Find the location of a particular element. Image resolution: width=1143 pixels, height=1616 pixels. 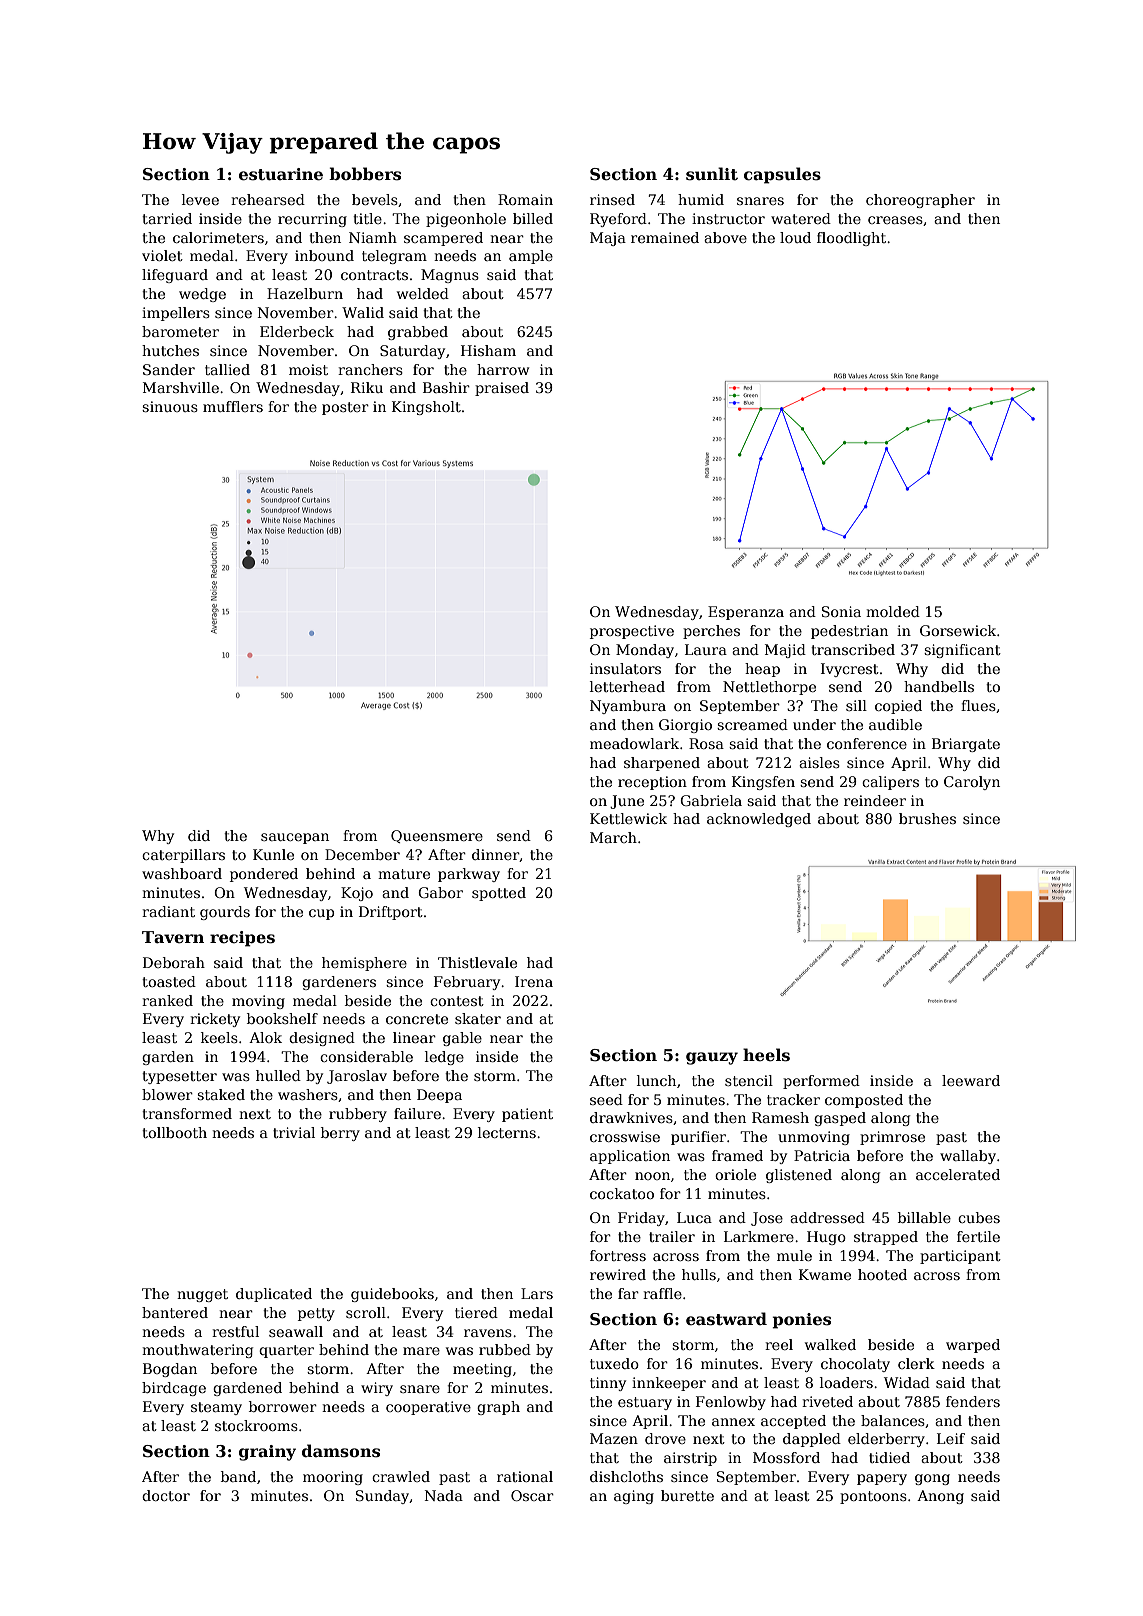

insulators is located at coordinates (625, 668).
